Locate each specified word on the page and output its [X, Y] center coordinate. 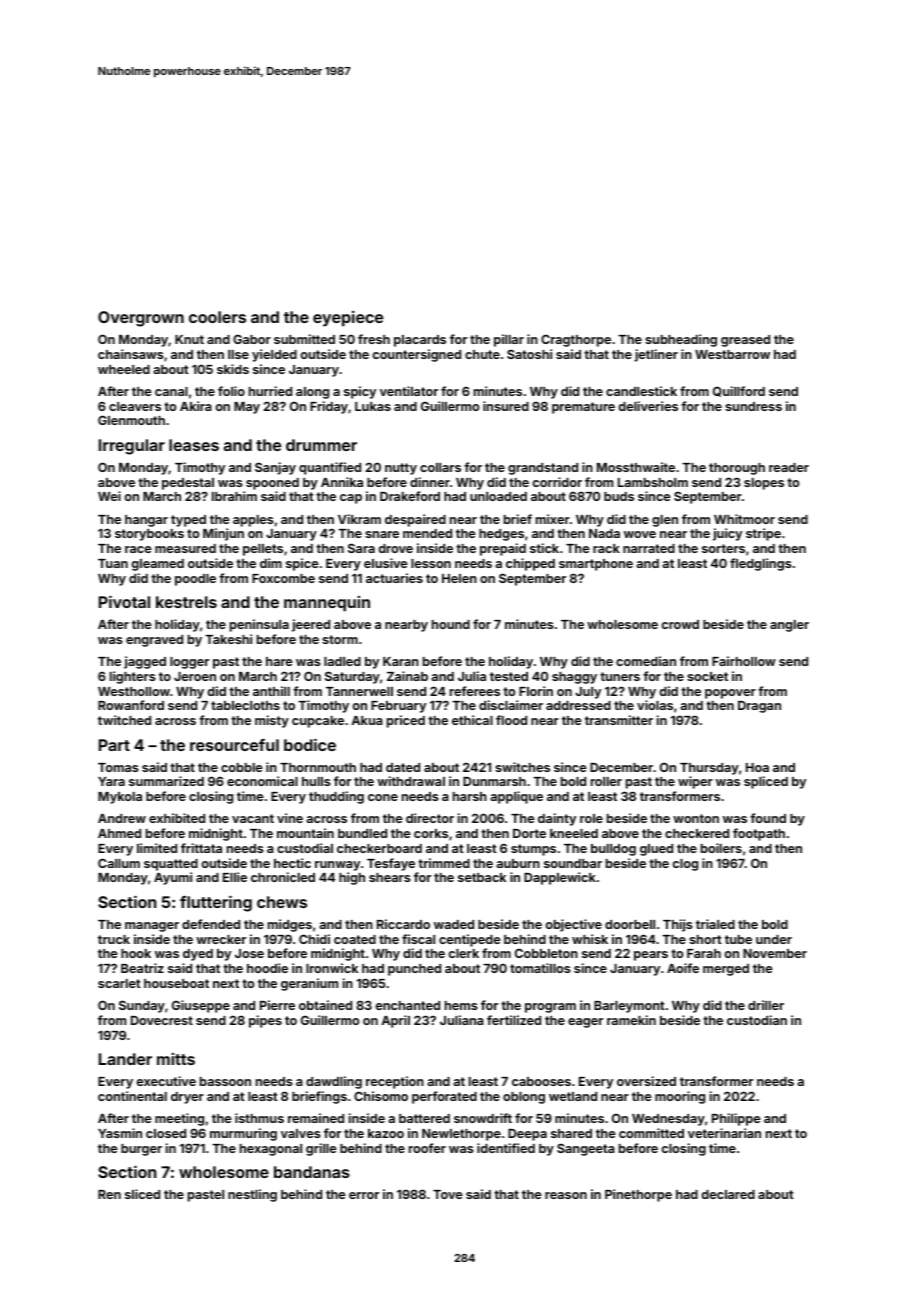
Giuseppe [201, 1006]
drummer [321, 445]
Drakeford [410, 496]
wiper [695, 782]
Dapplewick [560, 878]
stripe [763, 534]
